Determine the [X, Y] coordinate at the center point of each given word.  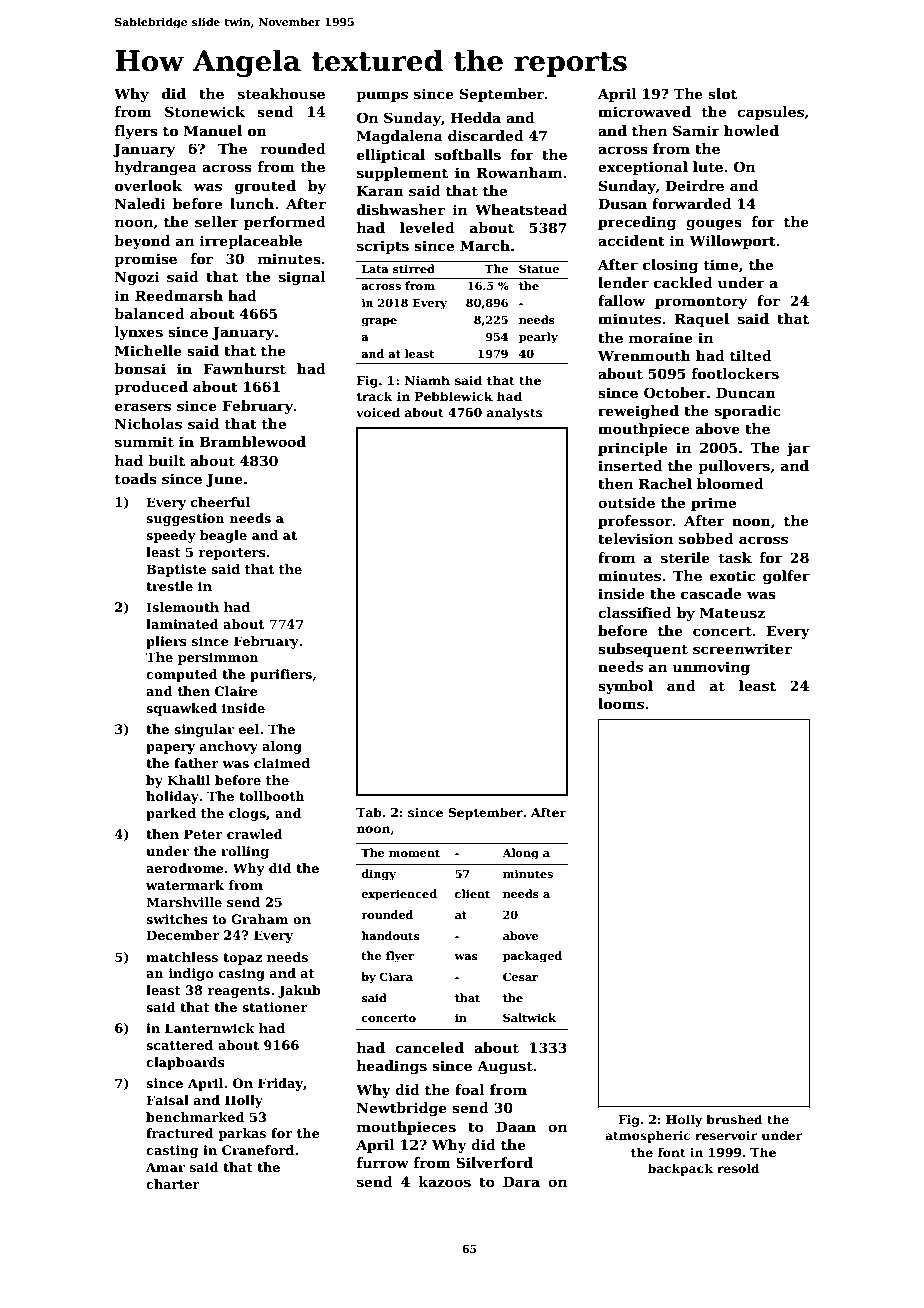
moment [414, 853]
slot [722, 93]
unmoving [711, 668]
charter [173, 1184]
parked [171, 814]
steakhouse [281, 93]
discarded [486, 135]
